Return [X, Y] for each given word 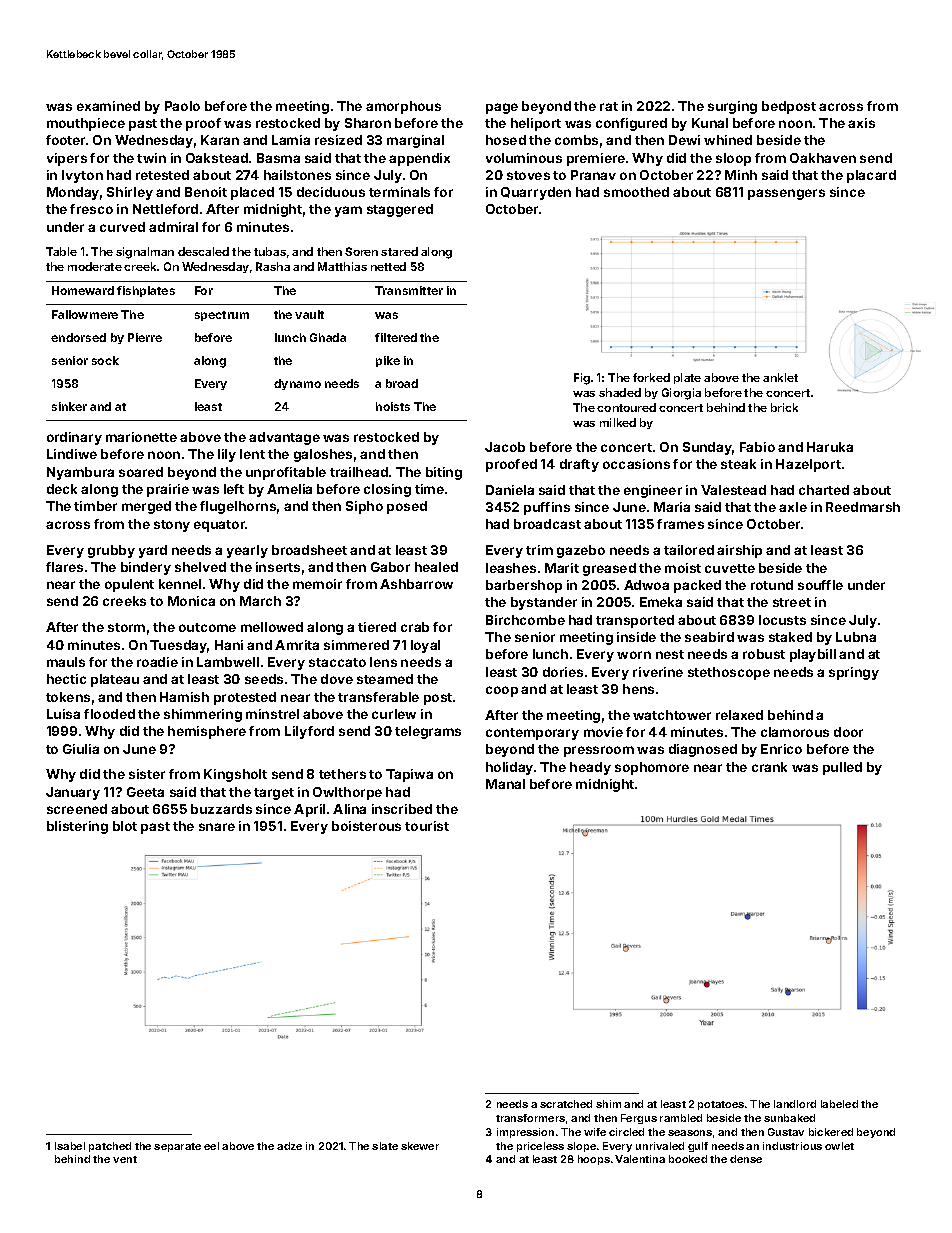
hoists [393, 406]
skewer [420, 1146]
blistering [77, 827]
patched [110, 1147]
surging [732, 107]
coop [502, 691]
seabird [709, 637]
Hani [229, 645]
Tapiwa [409, 775]
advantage [284, 438]
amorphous [403, 107]
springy [854, 673]
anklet [780, 377]
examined [108, 106]
